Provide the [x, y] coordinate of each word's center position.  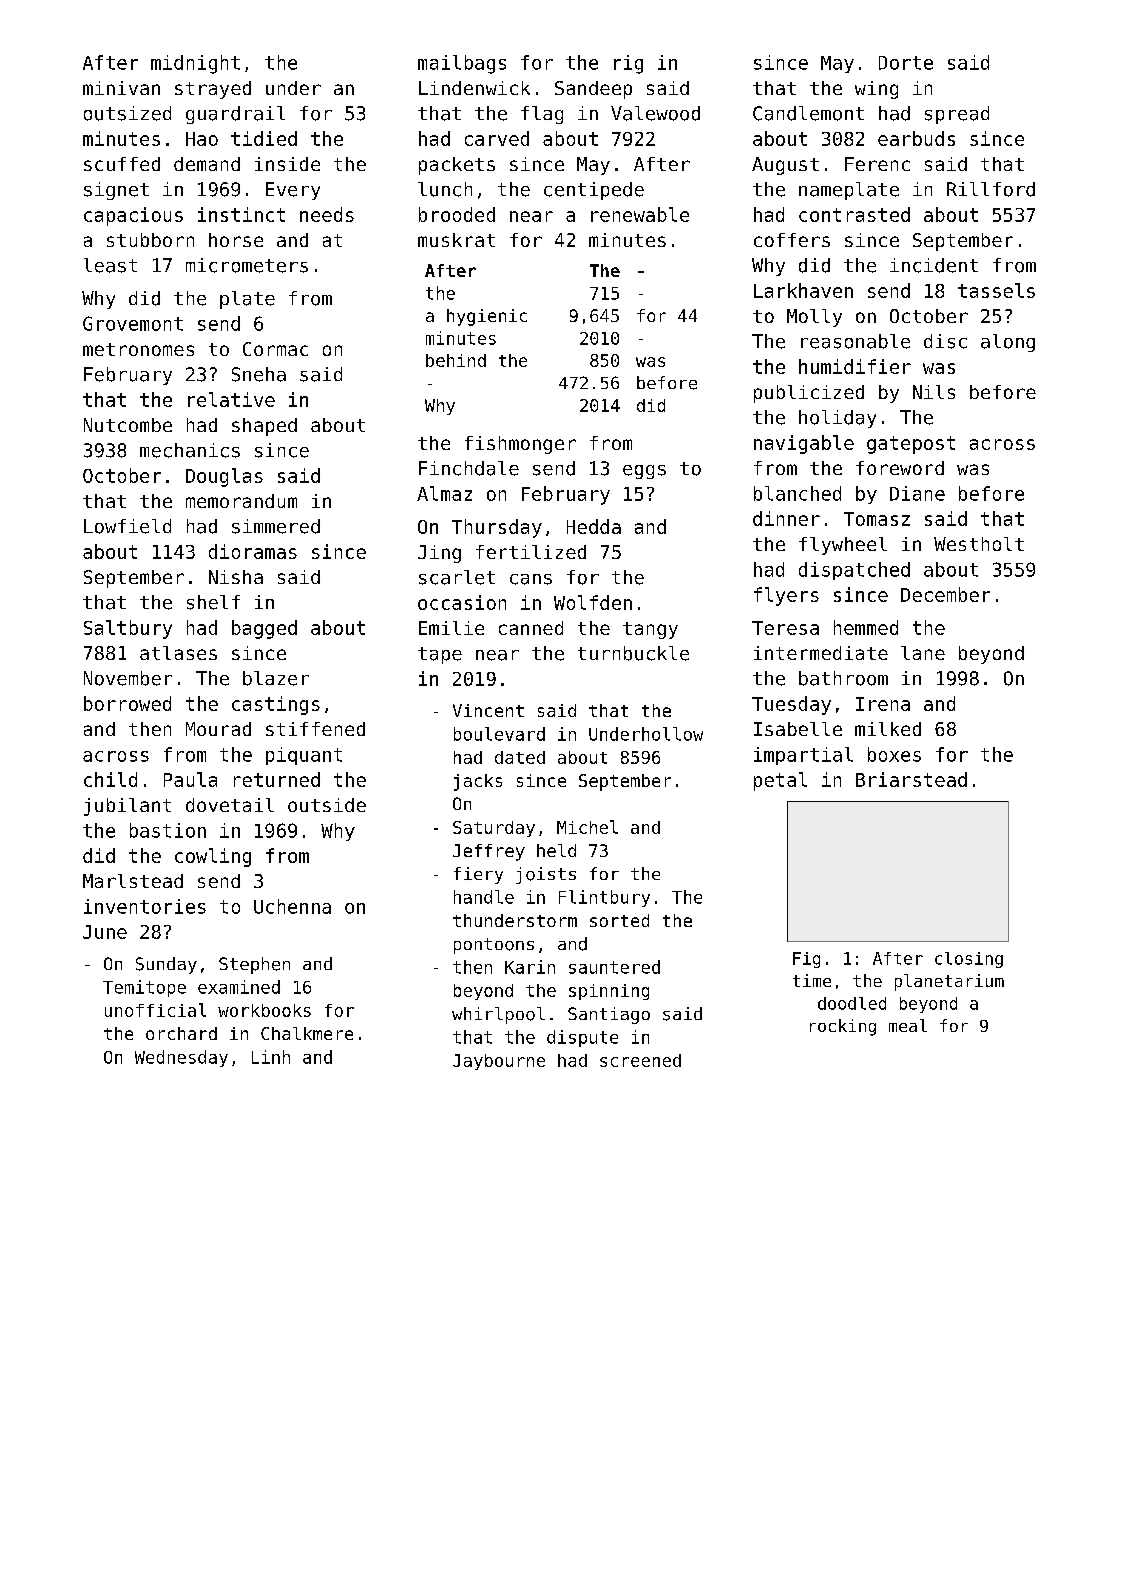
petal [780, 781]
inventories [145, 906]
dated [520, 757]
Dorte [906, 63]
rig [628, 64]
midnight [195, 64]
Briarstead [911, 779]
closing [969, 960]
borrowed [127, 703]
